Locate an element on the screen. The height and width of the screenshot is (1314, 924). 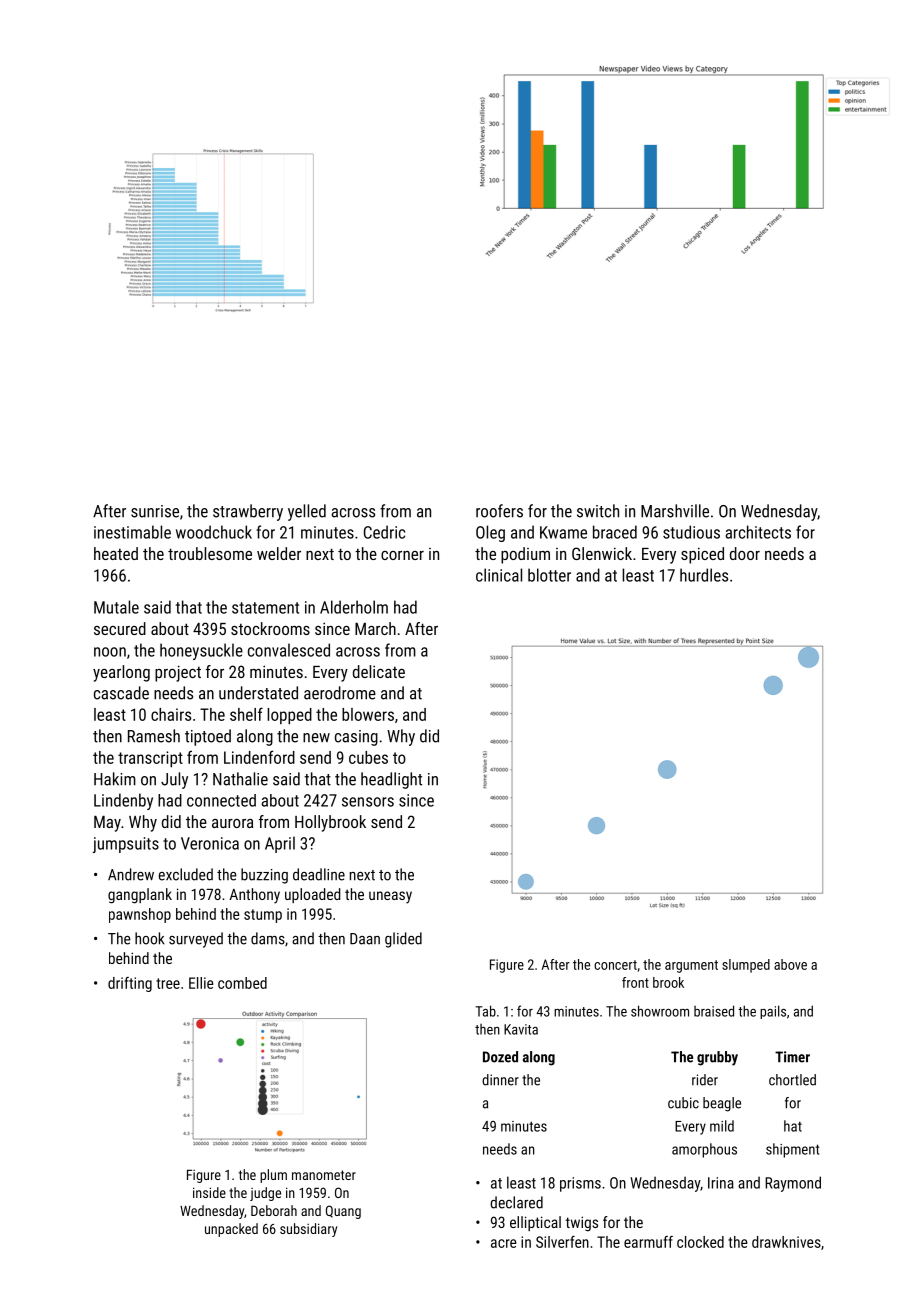
troublesome is located at coordinates (210, 553).
